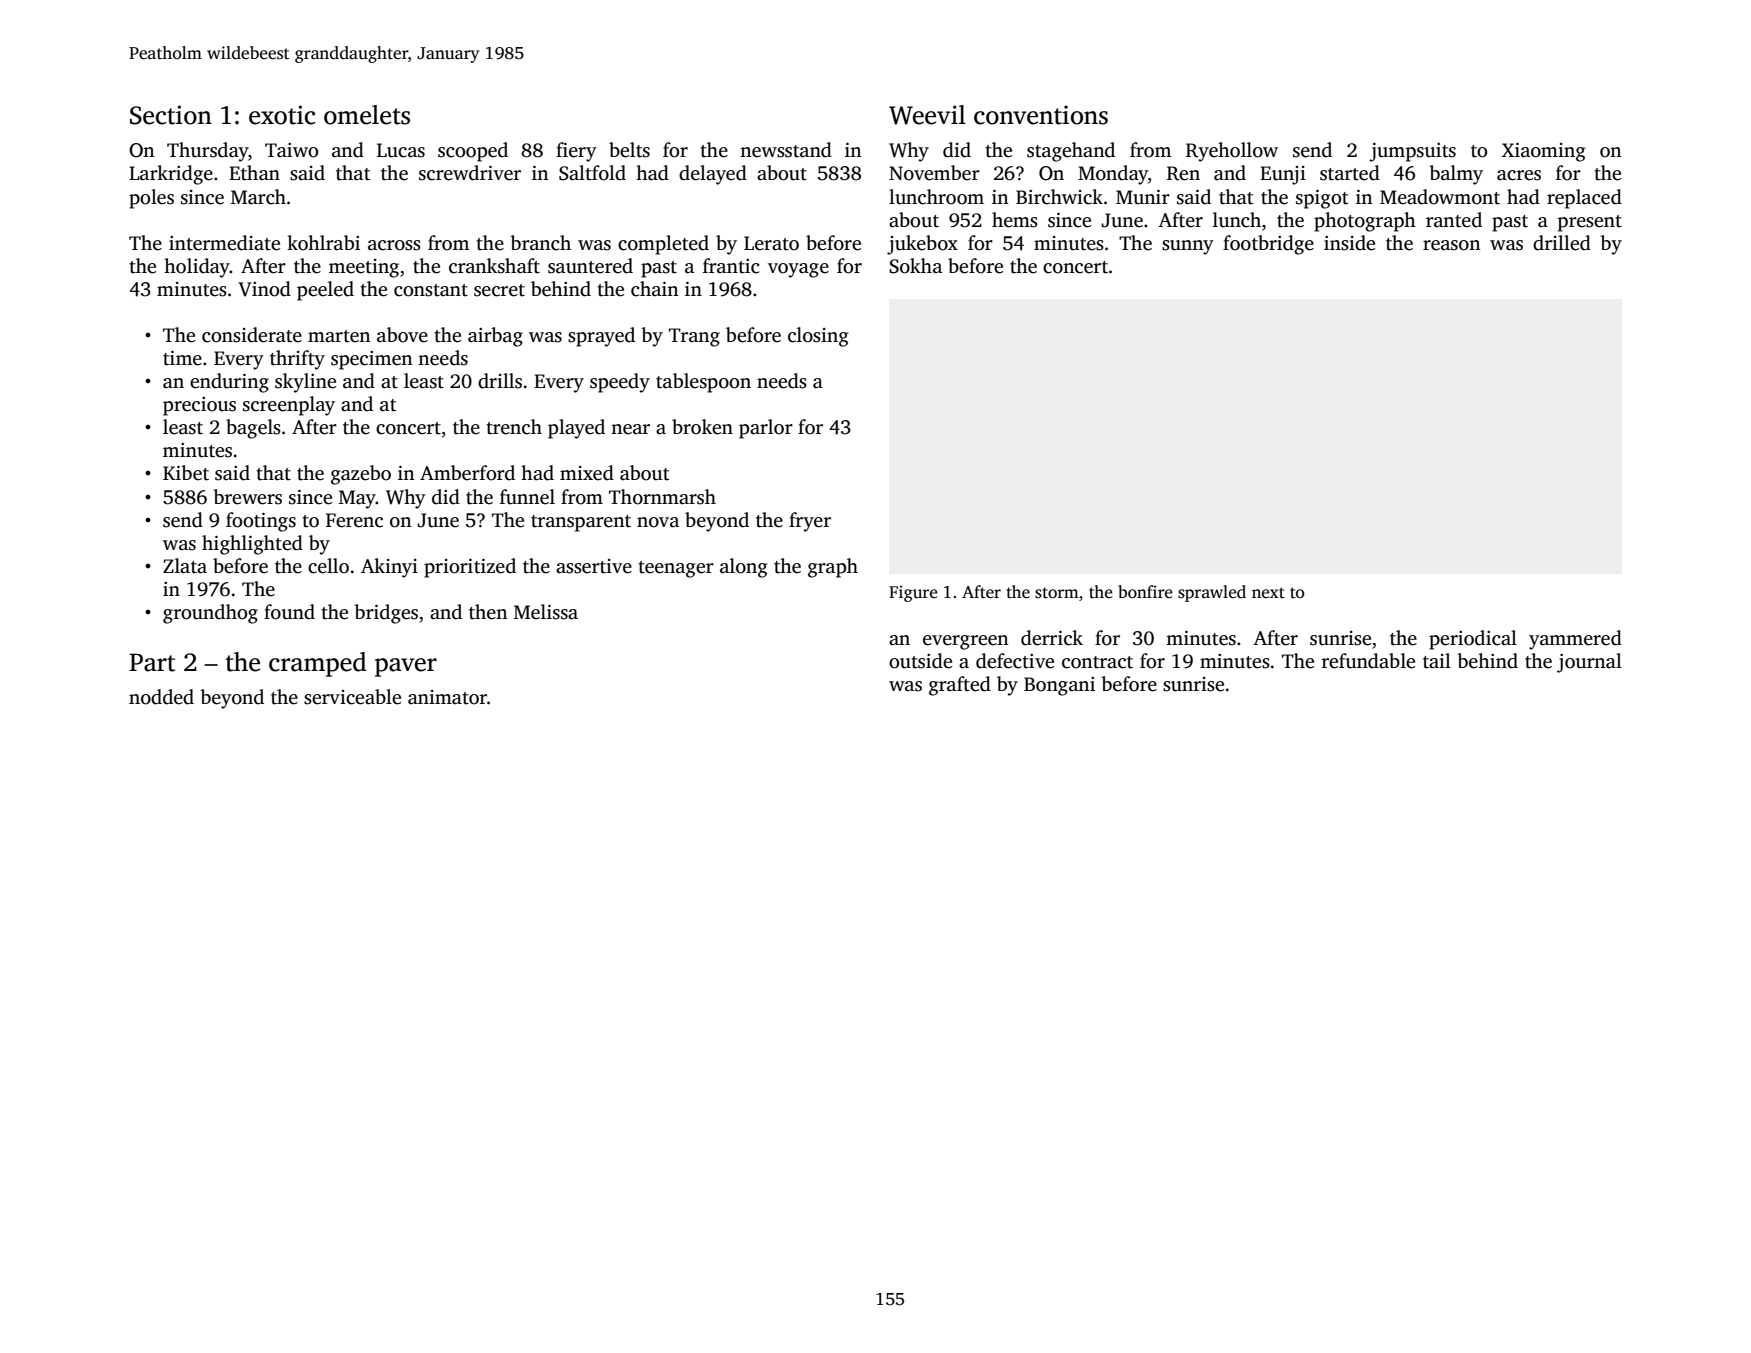 Image resolution: width=1751 pixels, height=1353 pixels. What do you see at coordinates (810, 522) in the document?
I see `fryer` at bounding box center [810, 522].
